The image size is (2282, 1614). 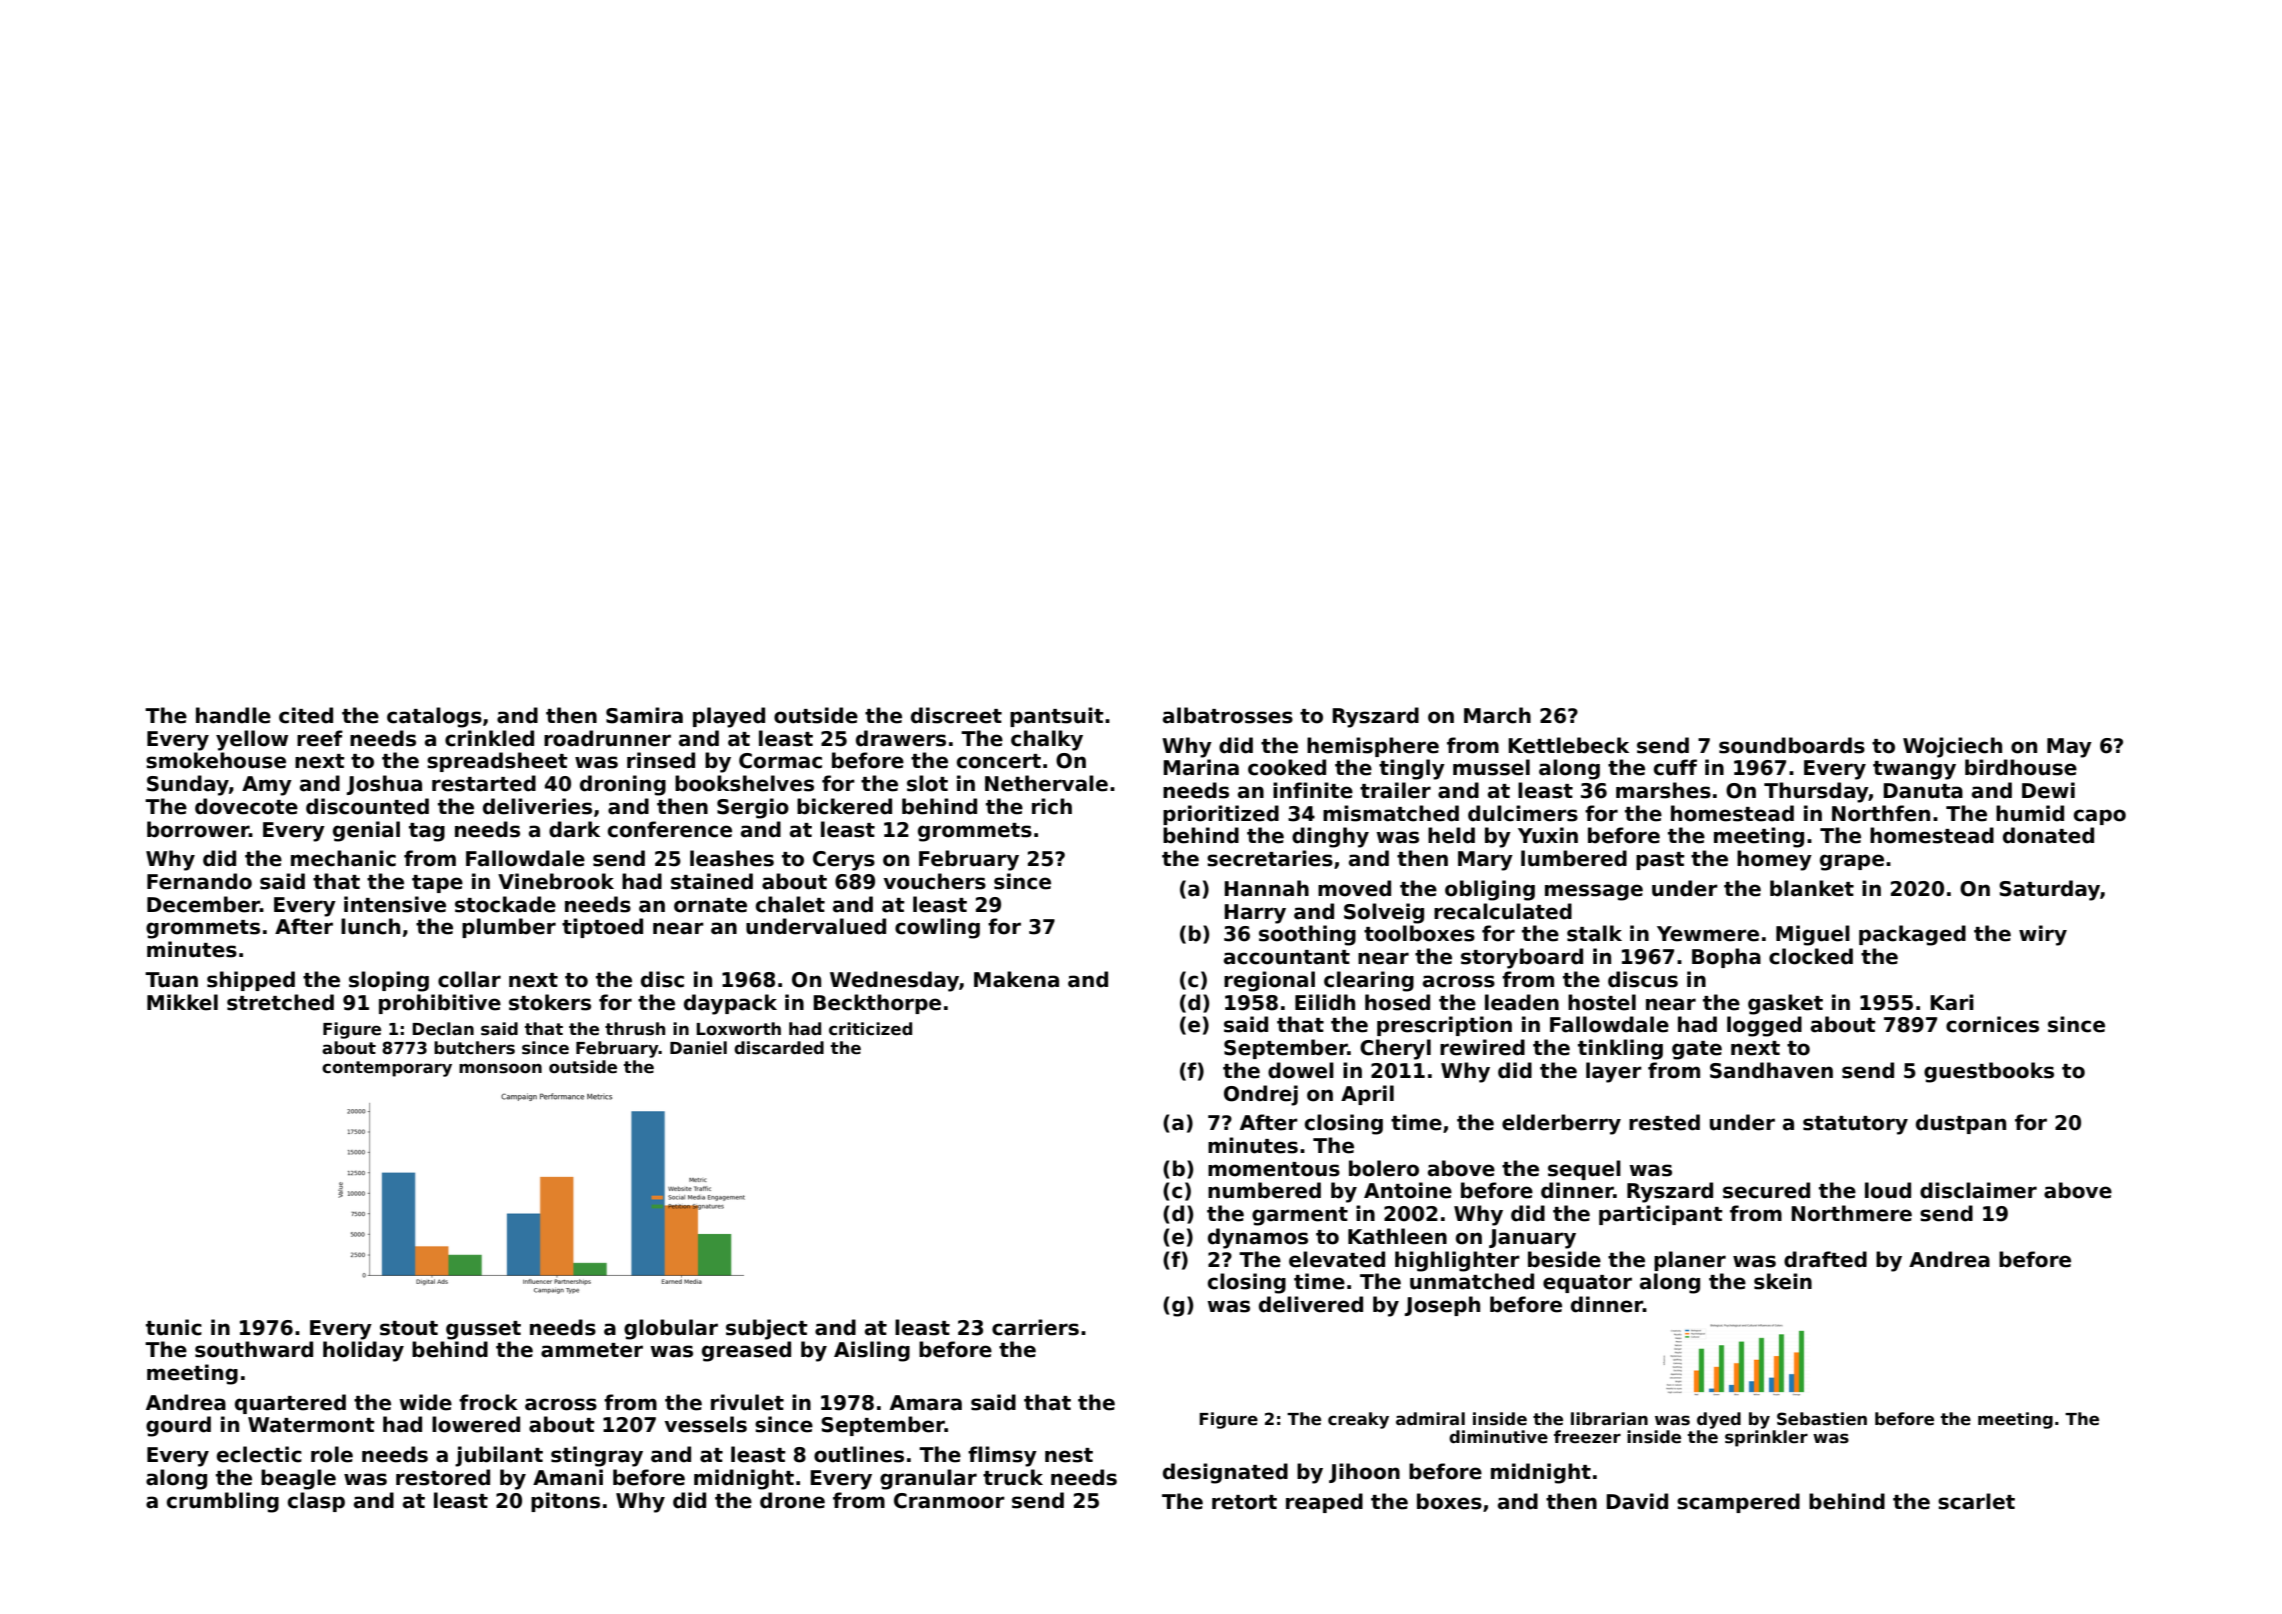 What do you see at coordinates (1228, 715) in the document?
I see `albatrosses` at bounding box center [1228, 715].
